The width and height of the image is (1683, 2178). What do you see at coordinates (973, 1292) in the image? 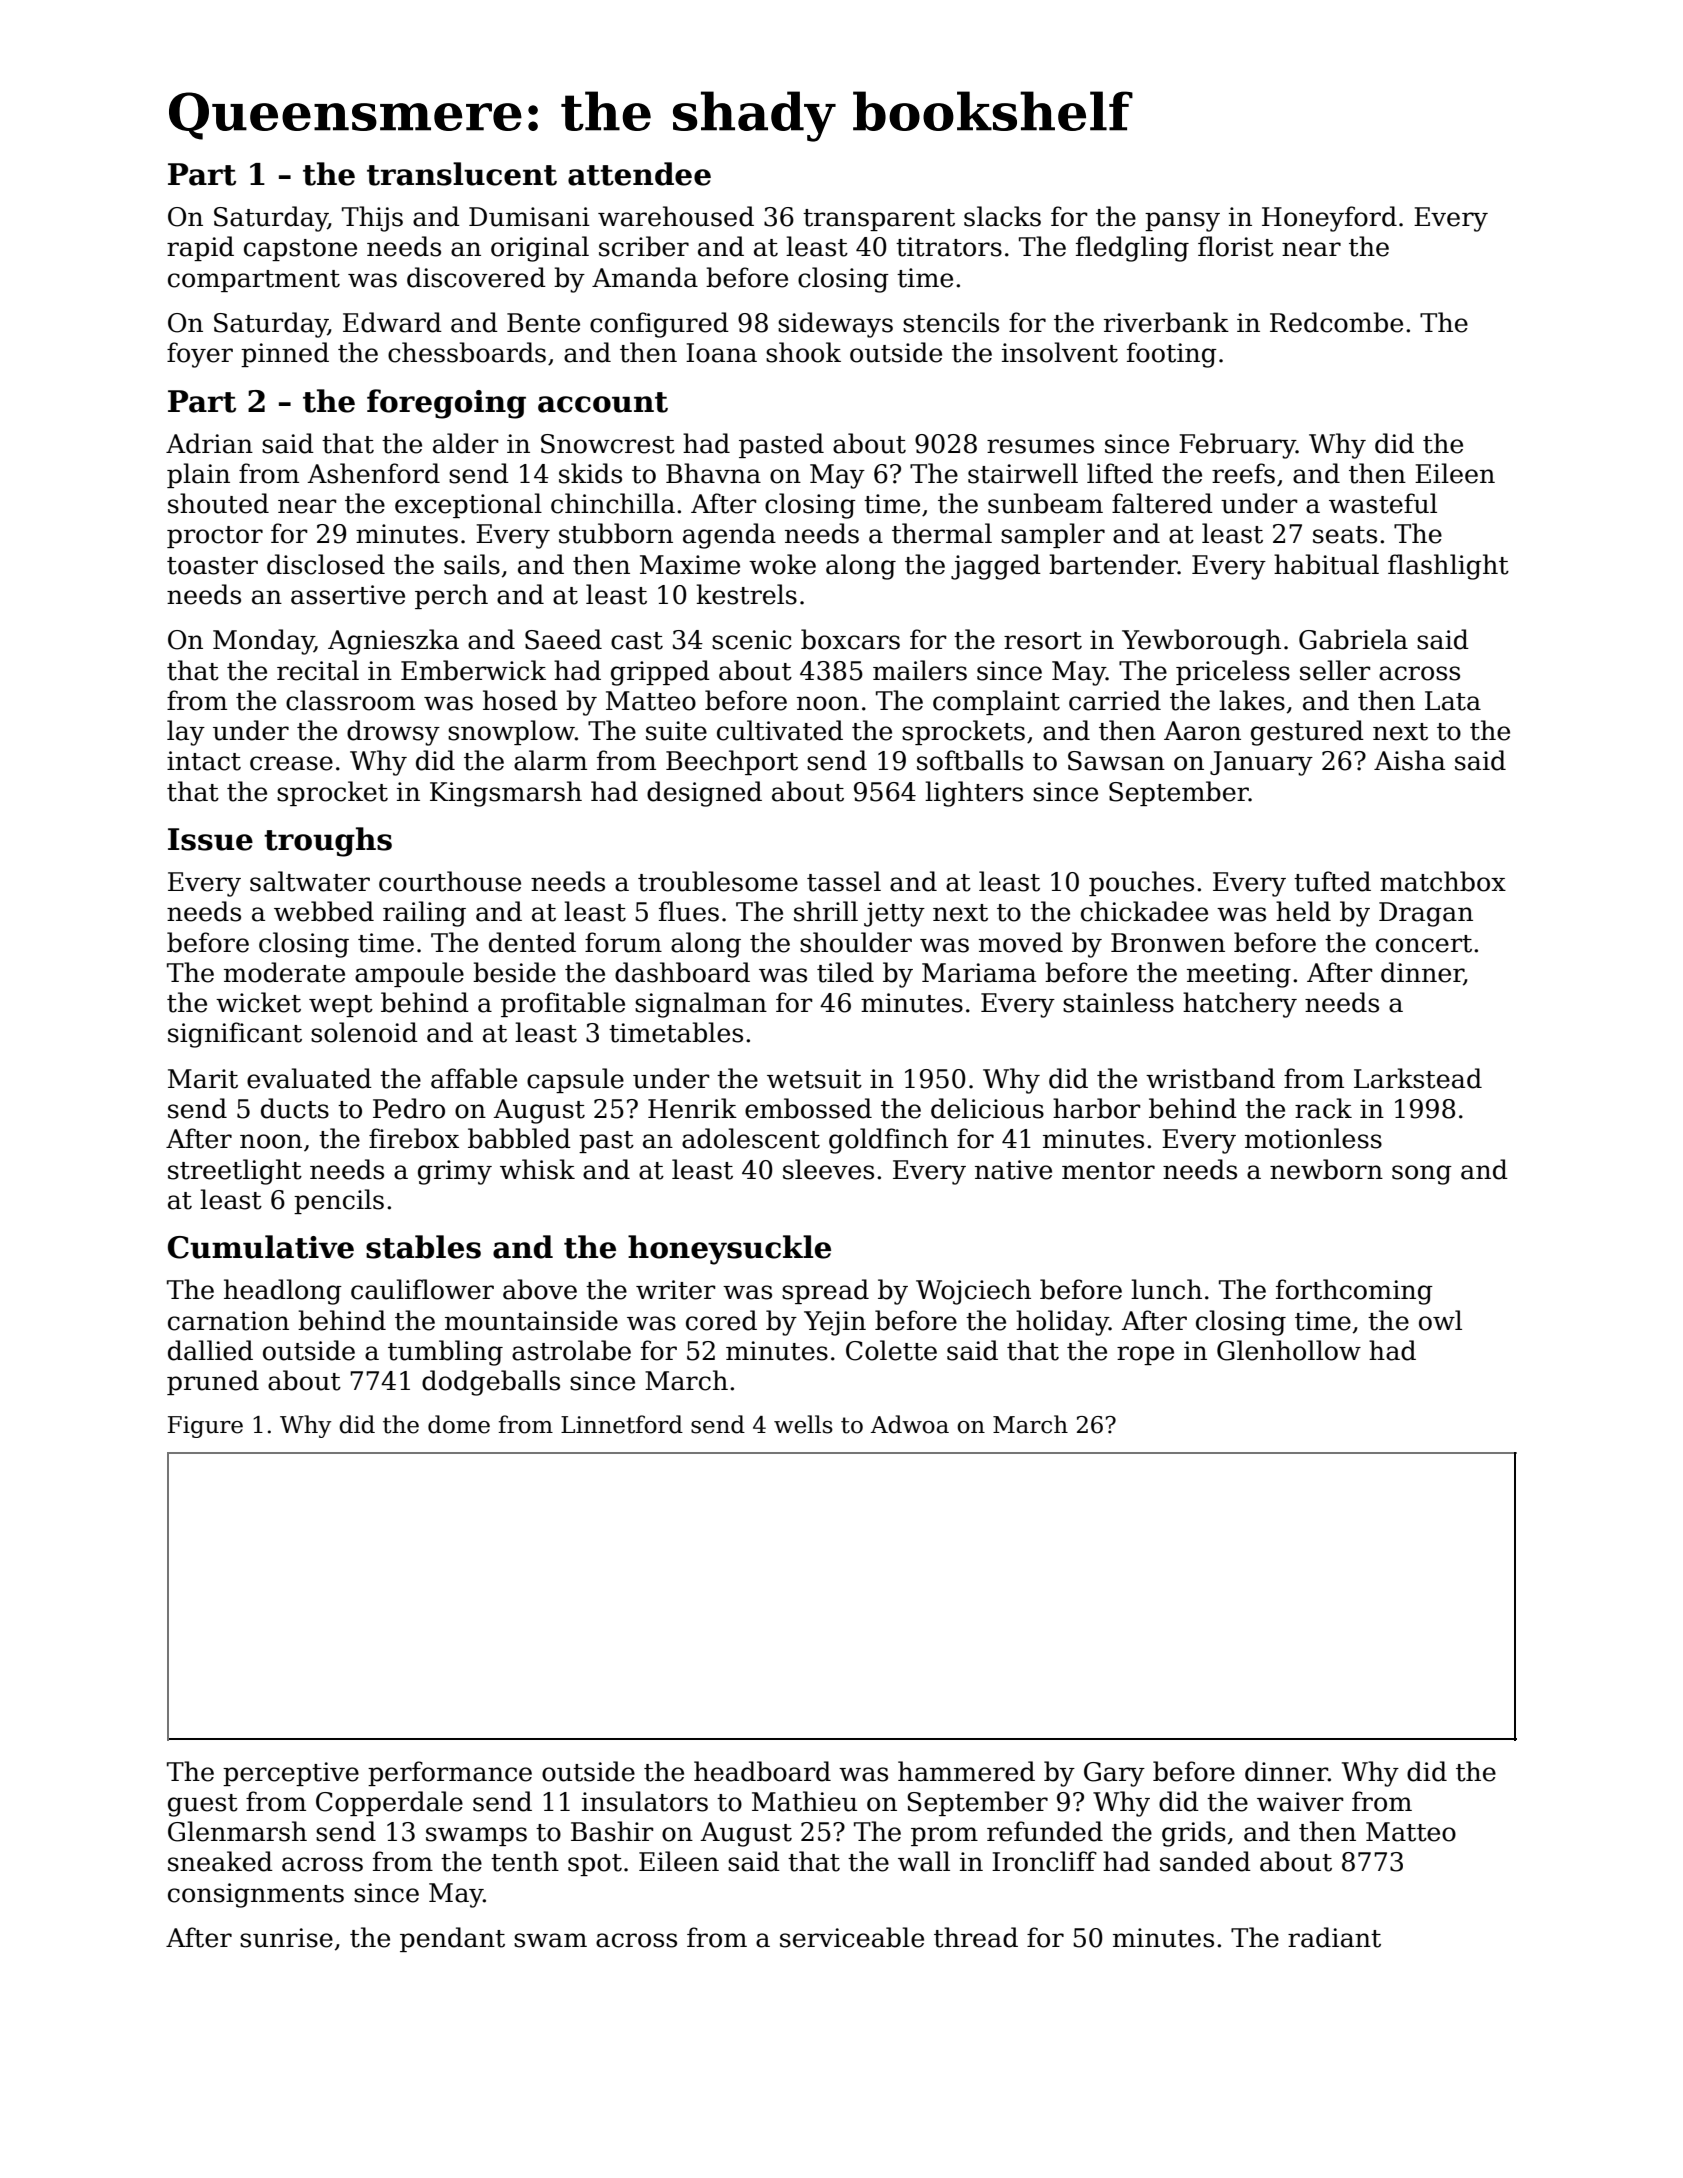
I see `Wojciech` at bounding box center [973, 1292].
